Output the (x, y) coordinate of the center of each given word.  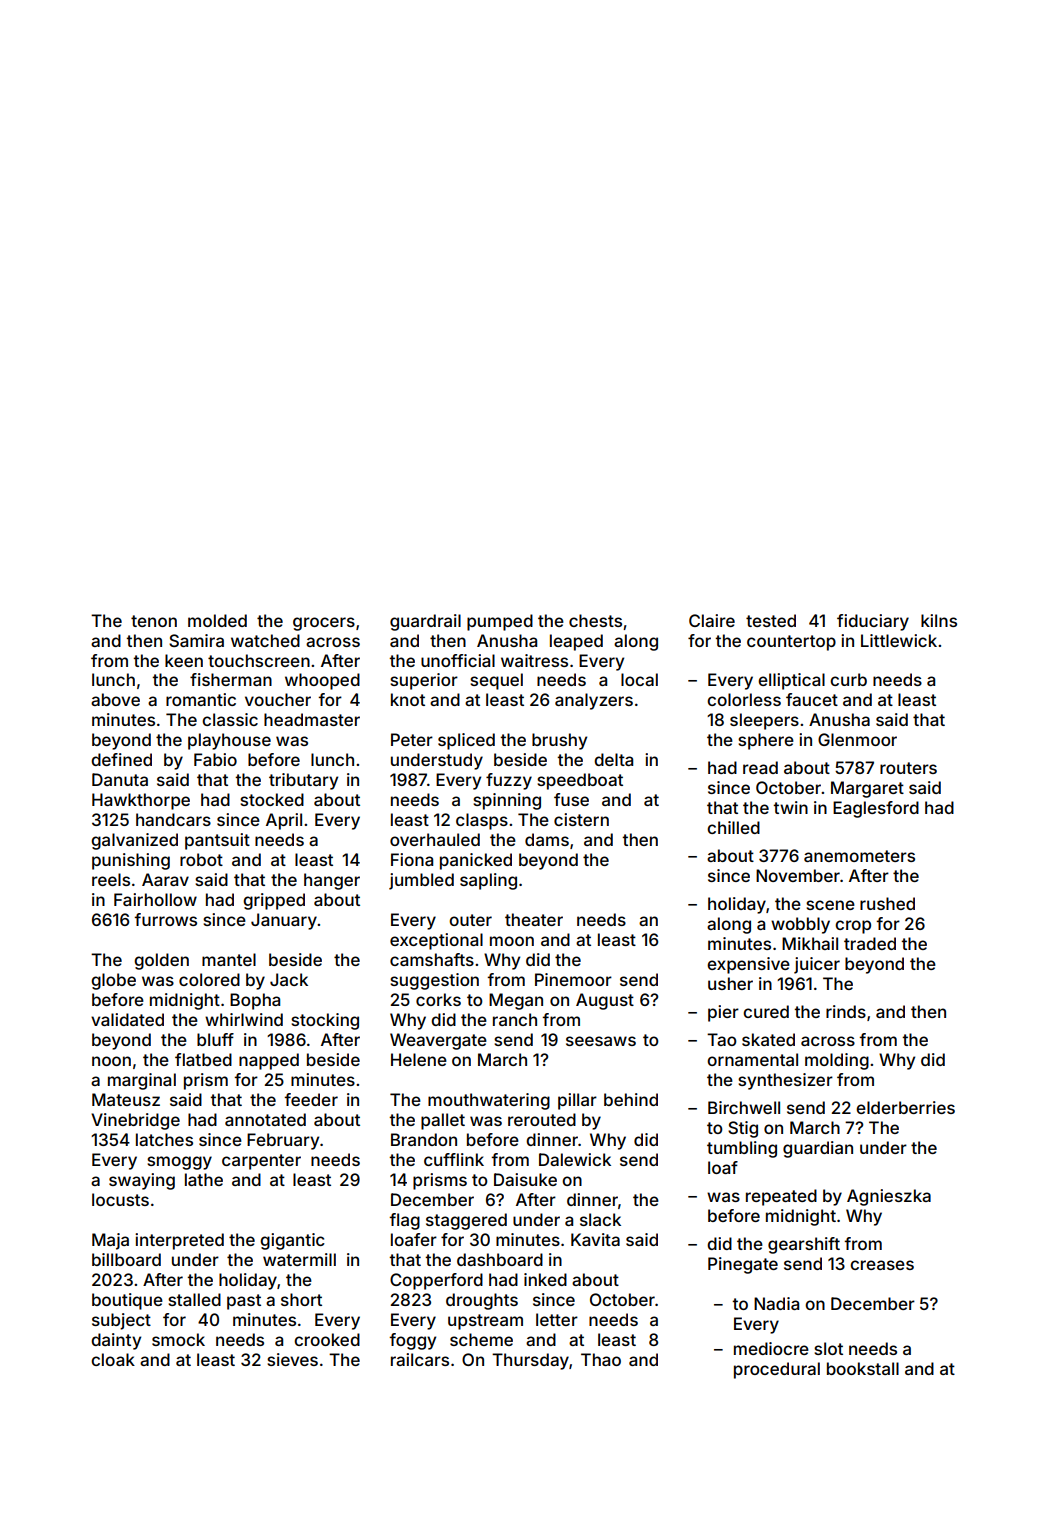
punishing (131, 861)
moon (512, 941)
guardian (818, 1149)
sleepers (764, 721)
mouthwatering (489, 1101)
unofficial (458, 660)
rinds (846, 1011)
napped (269, 1061)
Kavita (595, 1239)
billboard (126, 1259)
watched (265, 640)
